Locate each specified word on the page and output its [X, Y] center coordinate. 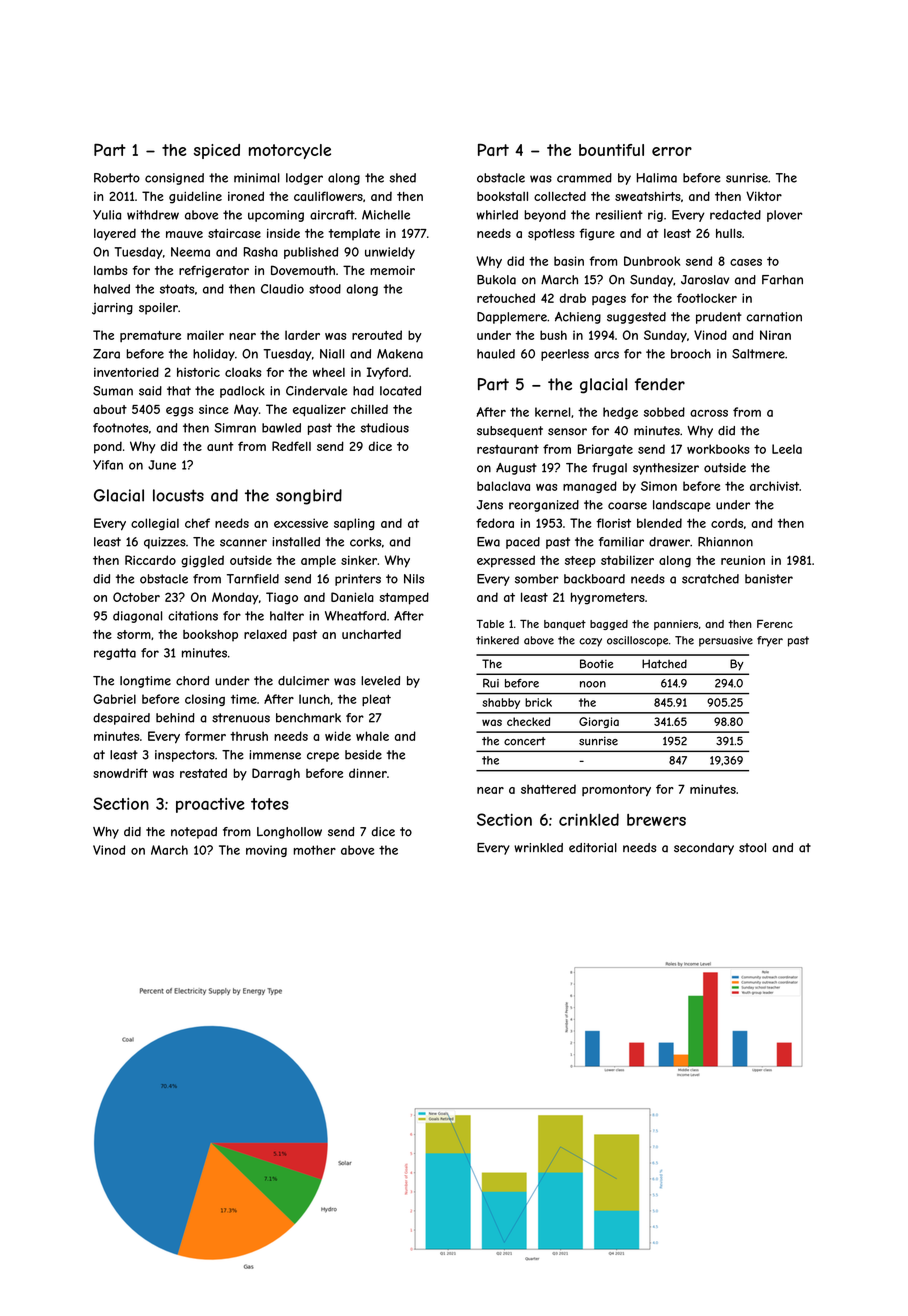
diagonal [137, 617]
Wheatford [355, 616]
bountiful [611, 150]
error [672, 151]
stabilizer [627, 560]
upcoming [276, 216]
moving [266, 851]
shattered [548, 789]
